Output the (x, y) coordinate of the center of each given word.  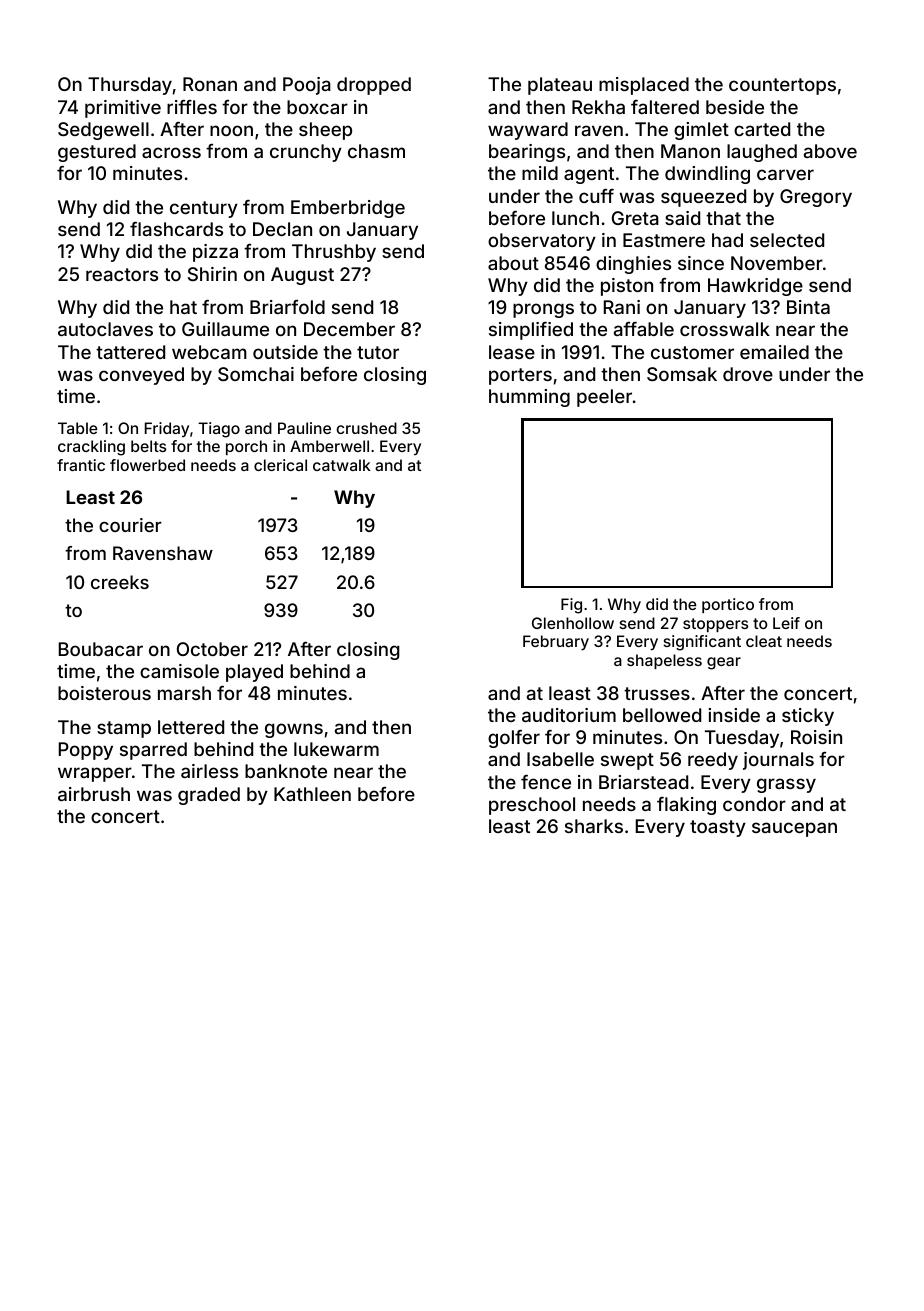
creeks (120, 582)
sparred (153, 751)
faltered (665, 107)
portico (728, 605)
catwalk (342, 465)
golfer (514, 739)
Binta (808, 307)
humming (529, 398)
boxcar (317, 107)
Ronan (210, 84)
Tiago (219, 430)
